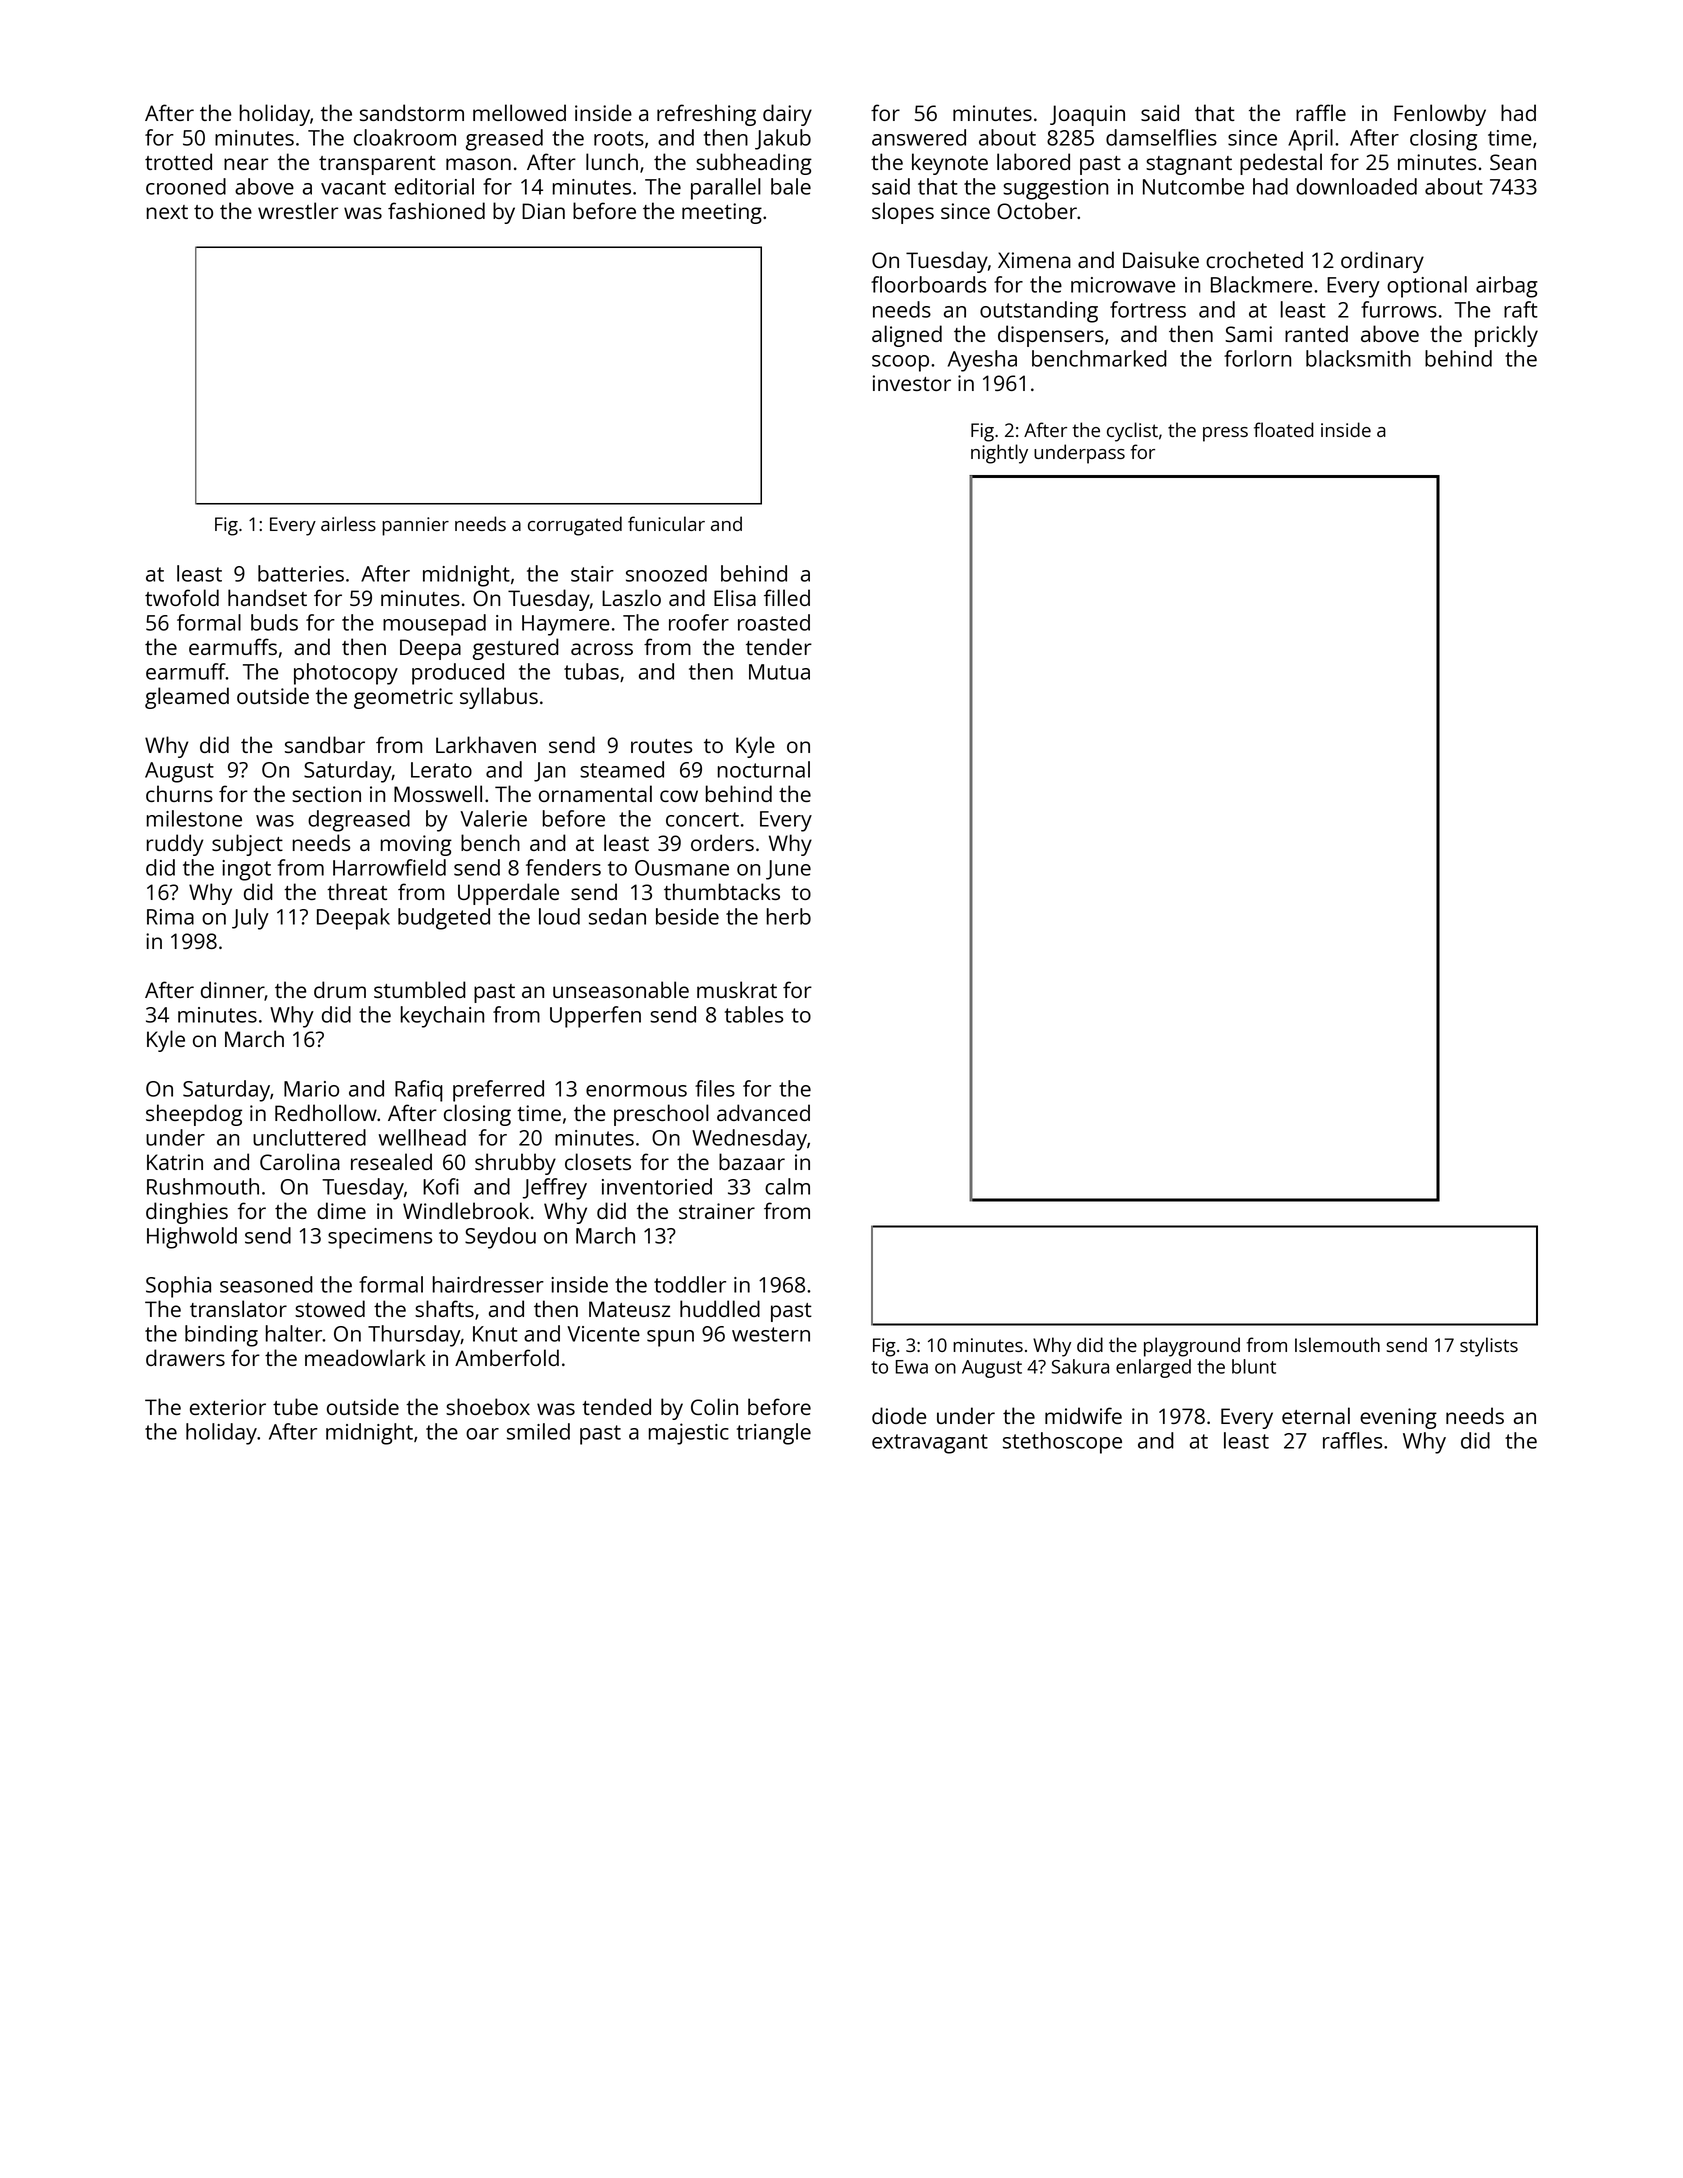 The height and width of the screenshot is (2178, 1683). I want to click on June, so click(788, 870).
